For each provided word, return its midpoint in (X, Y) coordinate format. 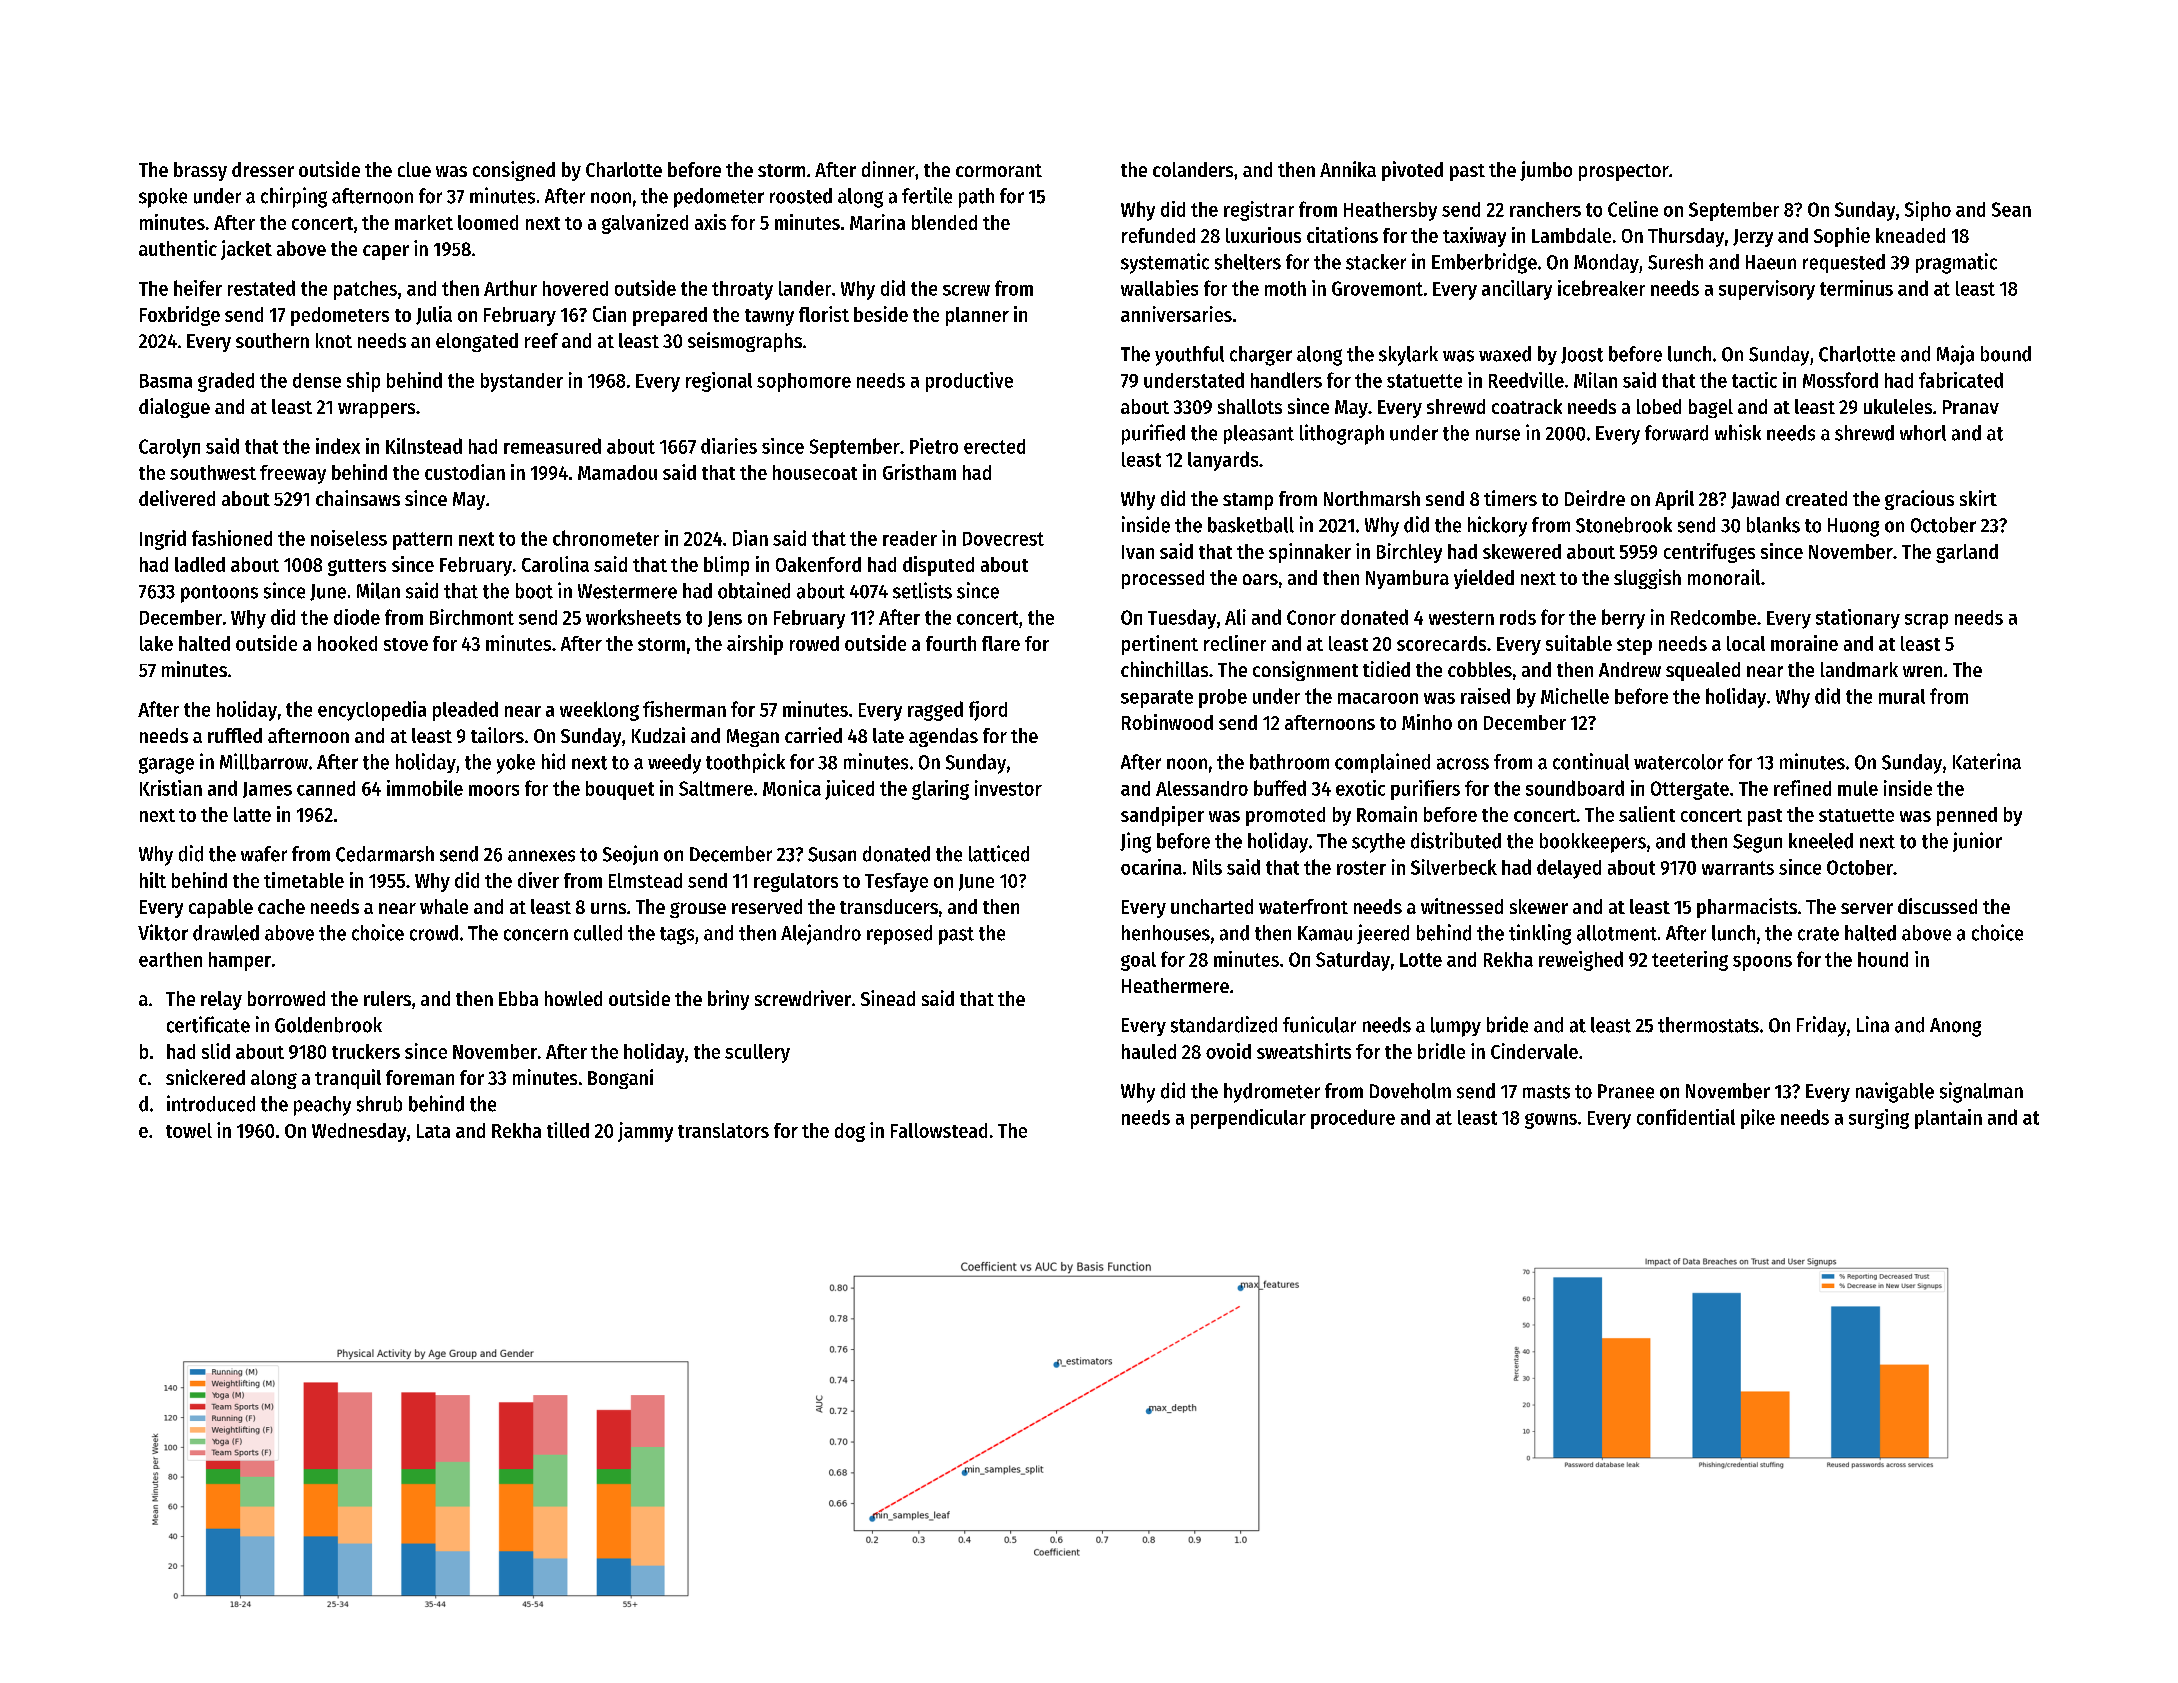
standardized (1224, 1024)
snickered (205, 1077)
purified (1153, 434)
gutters (357, 567)
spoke (163, 198)
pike (1758, 1119)
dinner (888, 169)
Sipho (1928, 211)
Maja (1955, 355)
